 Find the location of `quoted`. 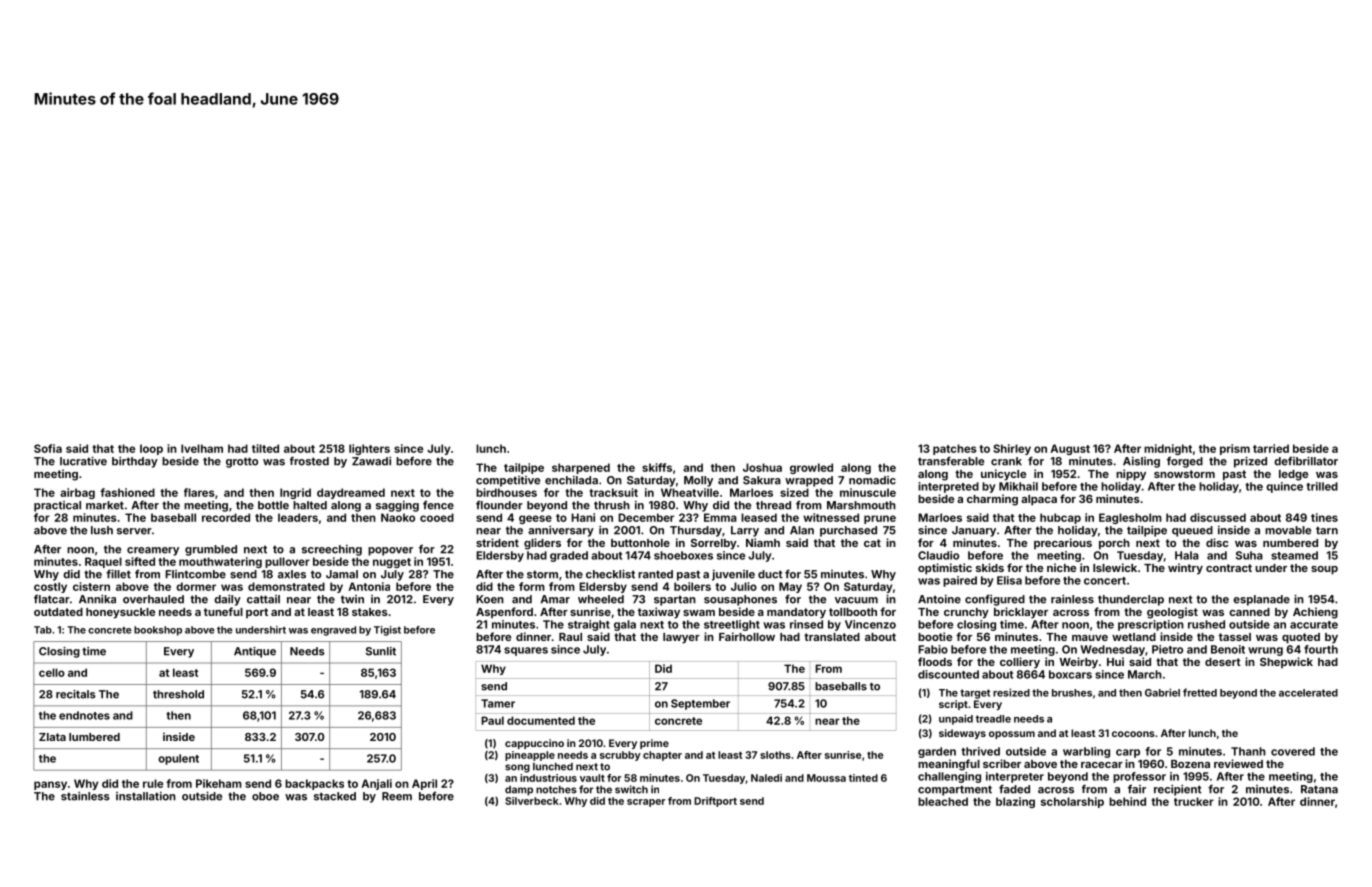

quoted is located at coordinates (1301, 638).
